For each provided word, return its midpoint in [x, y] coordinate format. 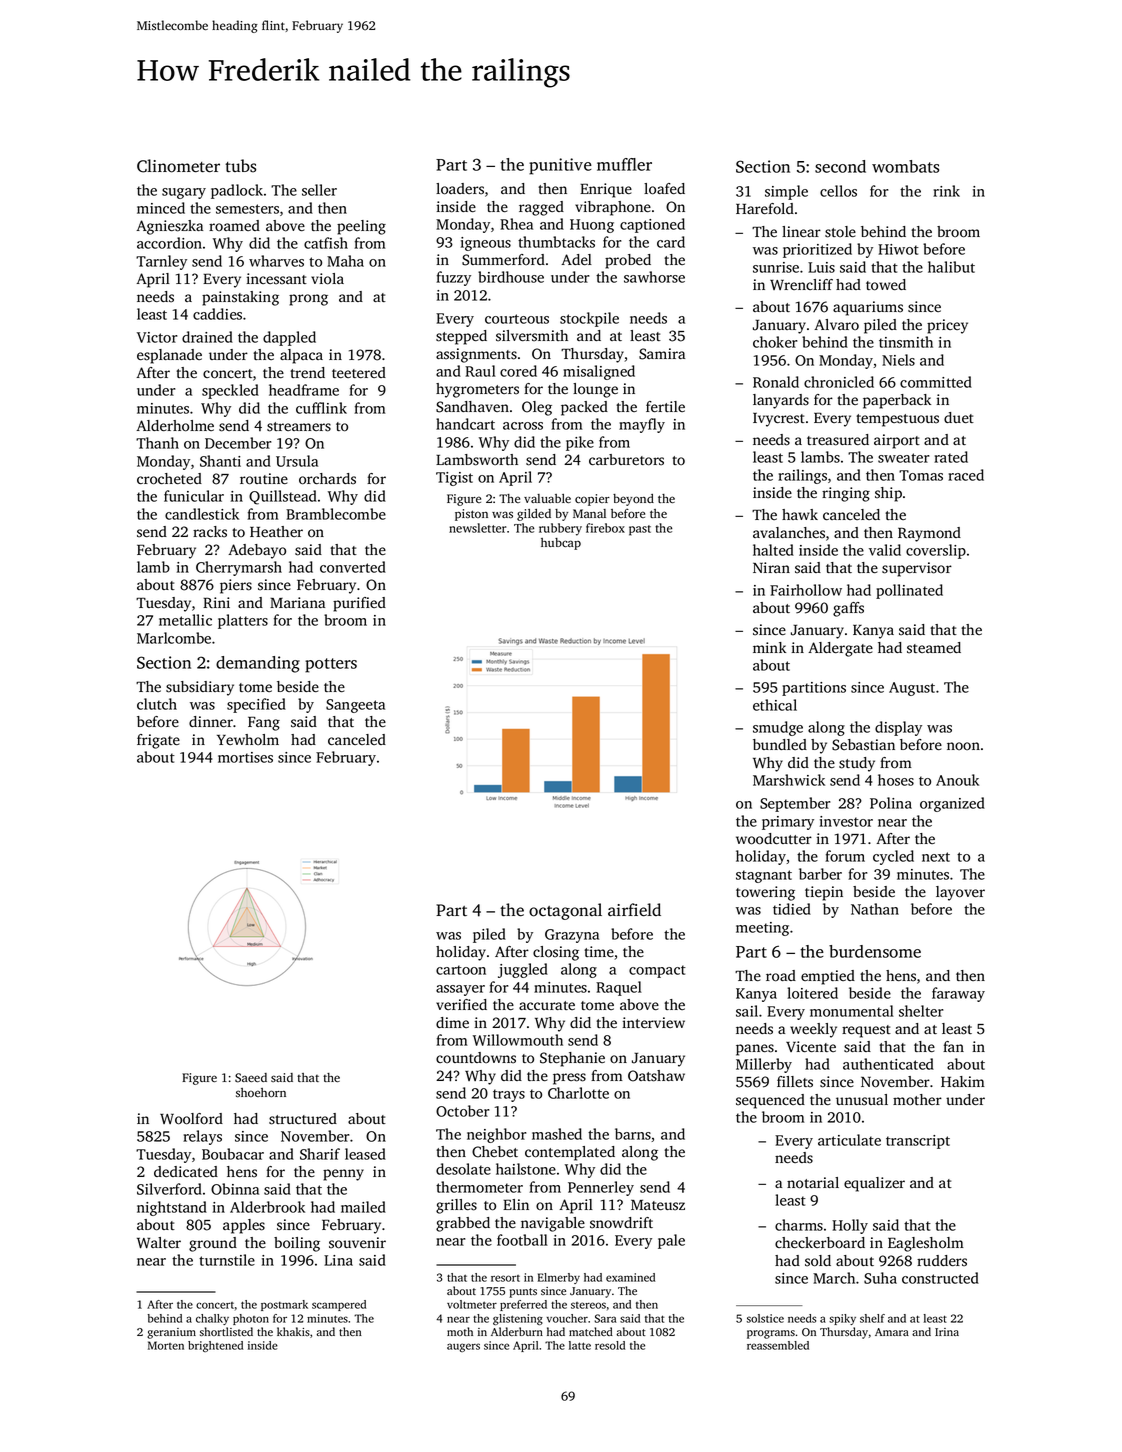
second [840, 166]
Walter [159, 1243]
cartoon [461, 970]
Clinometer [178, 166]
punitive [560, 166]
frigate [158, 741]
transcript [918, 1142]
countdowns [476, 1058]
